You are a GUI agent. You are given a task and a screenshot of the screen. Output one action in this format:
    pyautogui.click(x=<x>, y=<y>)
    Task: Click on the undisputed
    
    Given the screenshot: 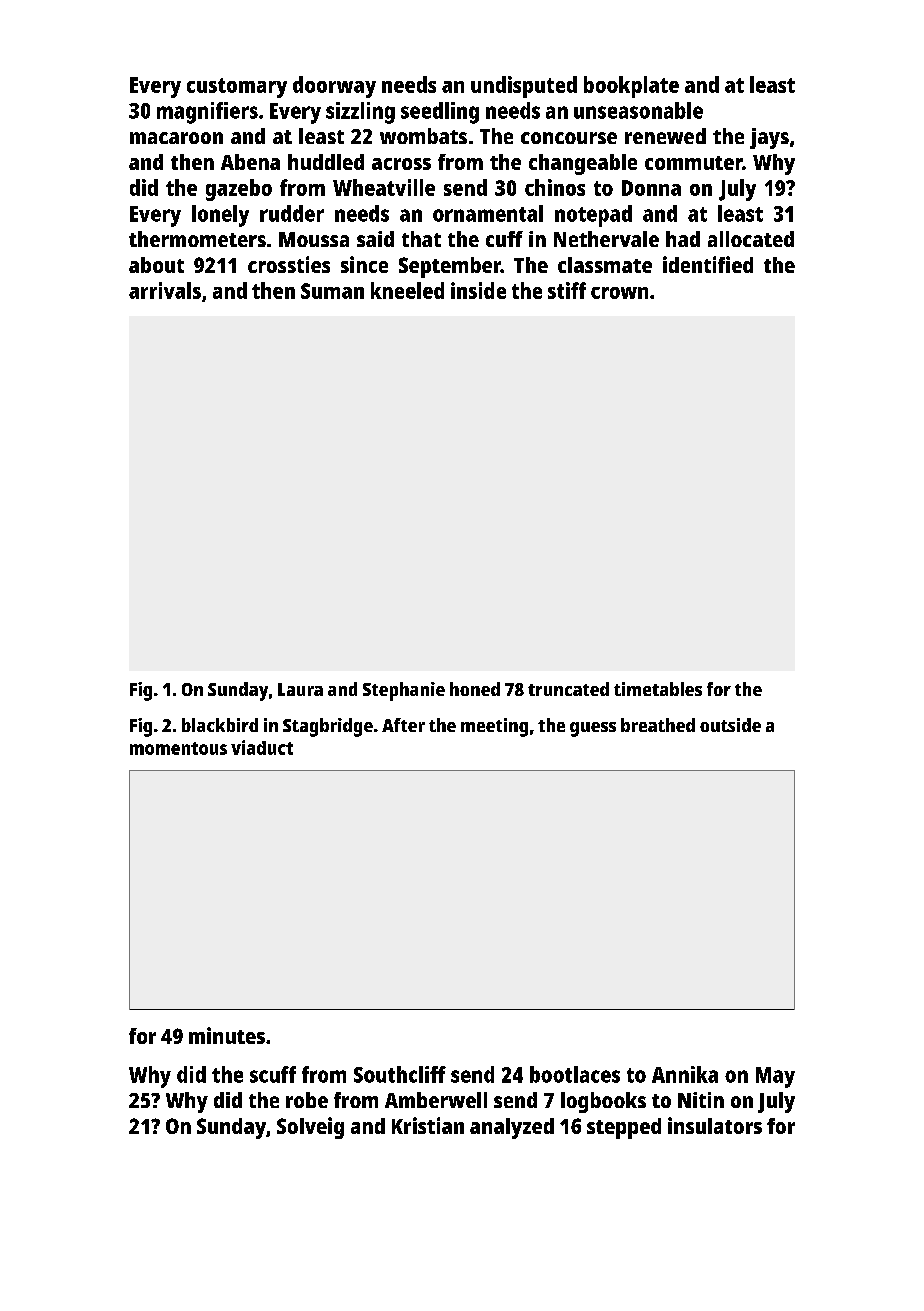 What is the action you would take?
    pyautogui.click(x=524, y=87)
